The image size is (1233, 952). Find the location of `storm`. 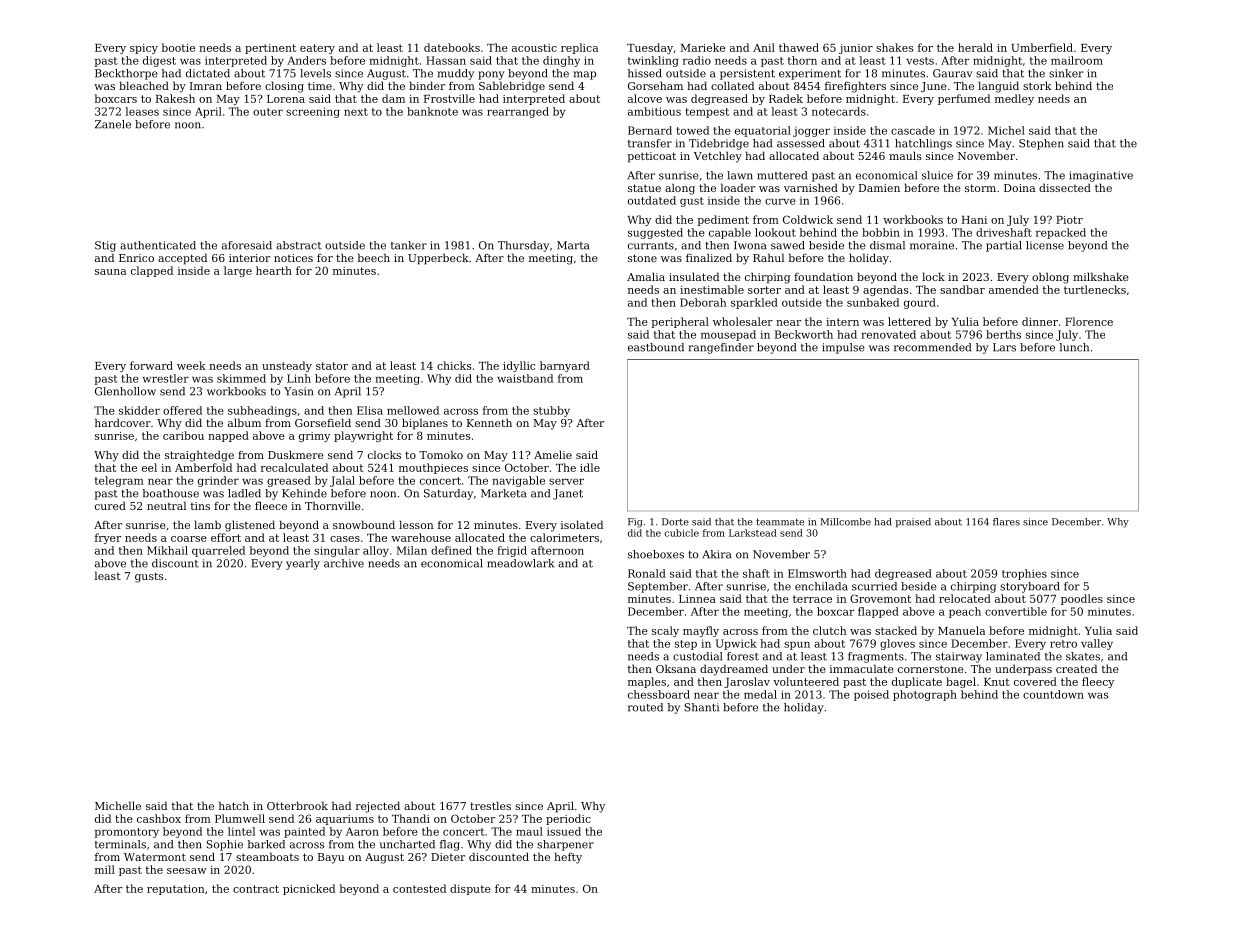

storm is located at coordinates (980, 188).
